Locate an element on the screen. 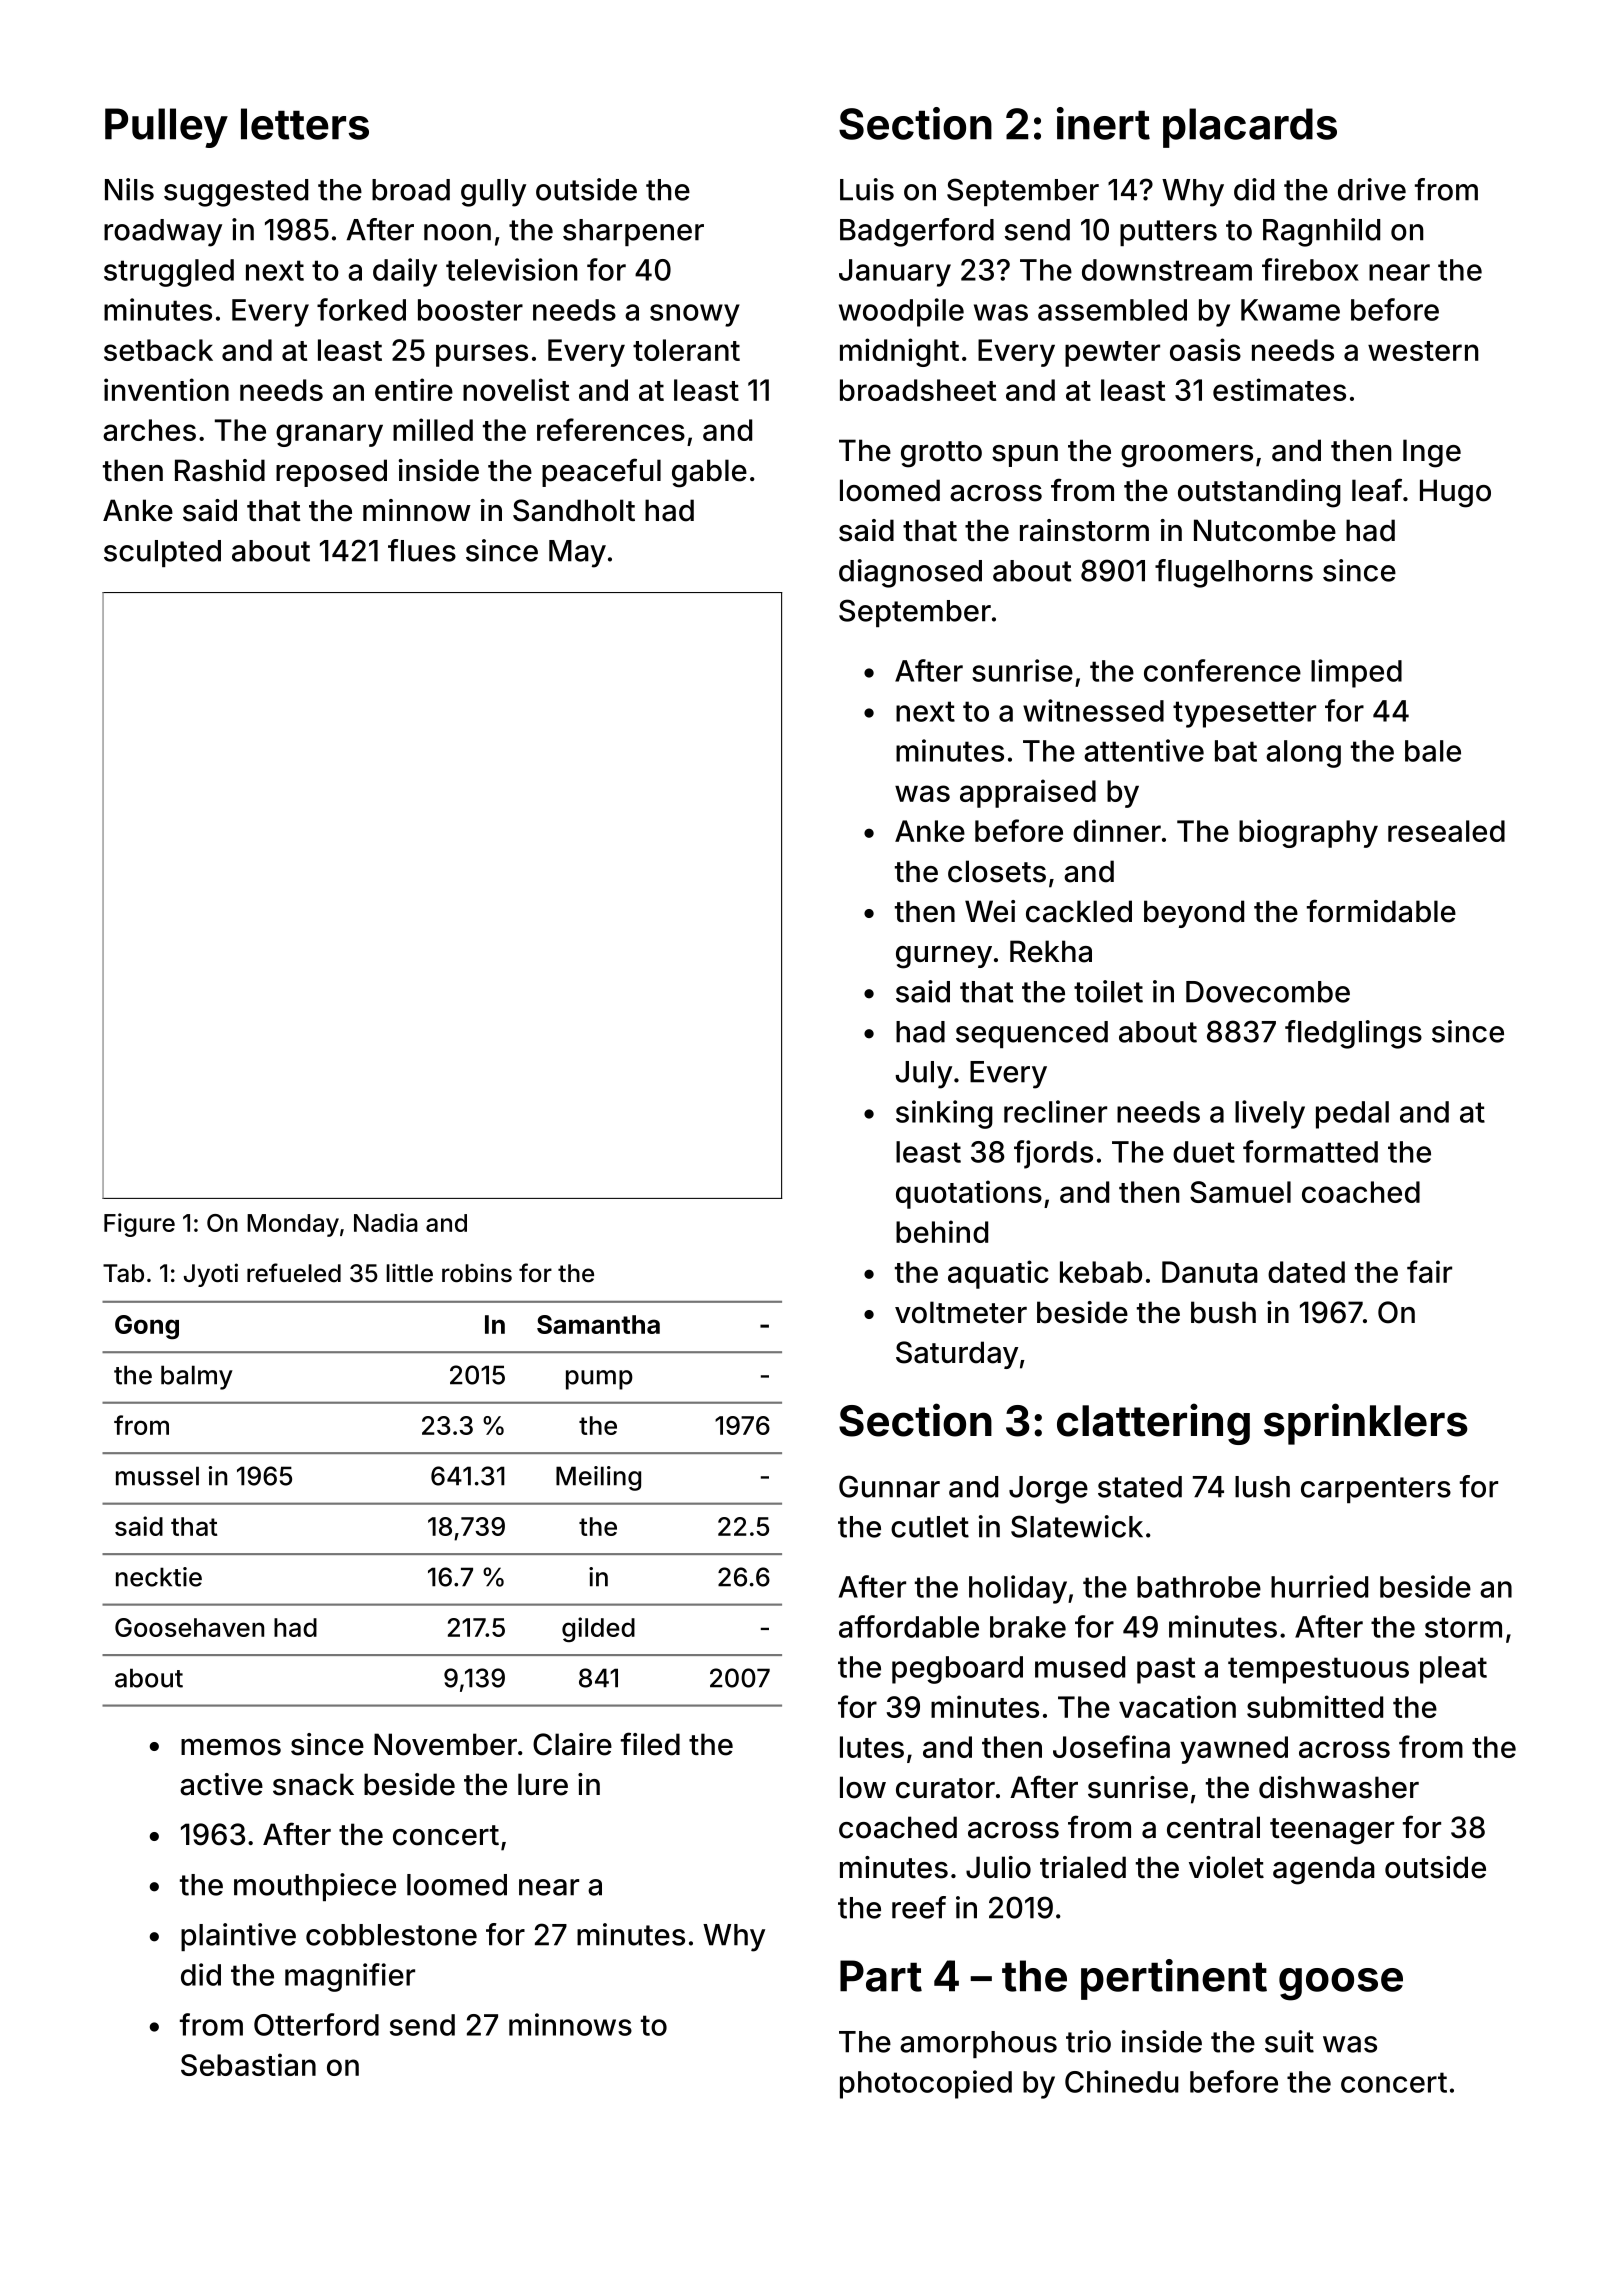  voltmeter is located at coordinates (961, 1312).
